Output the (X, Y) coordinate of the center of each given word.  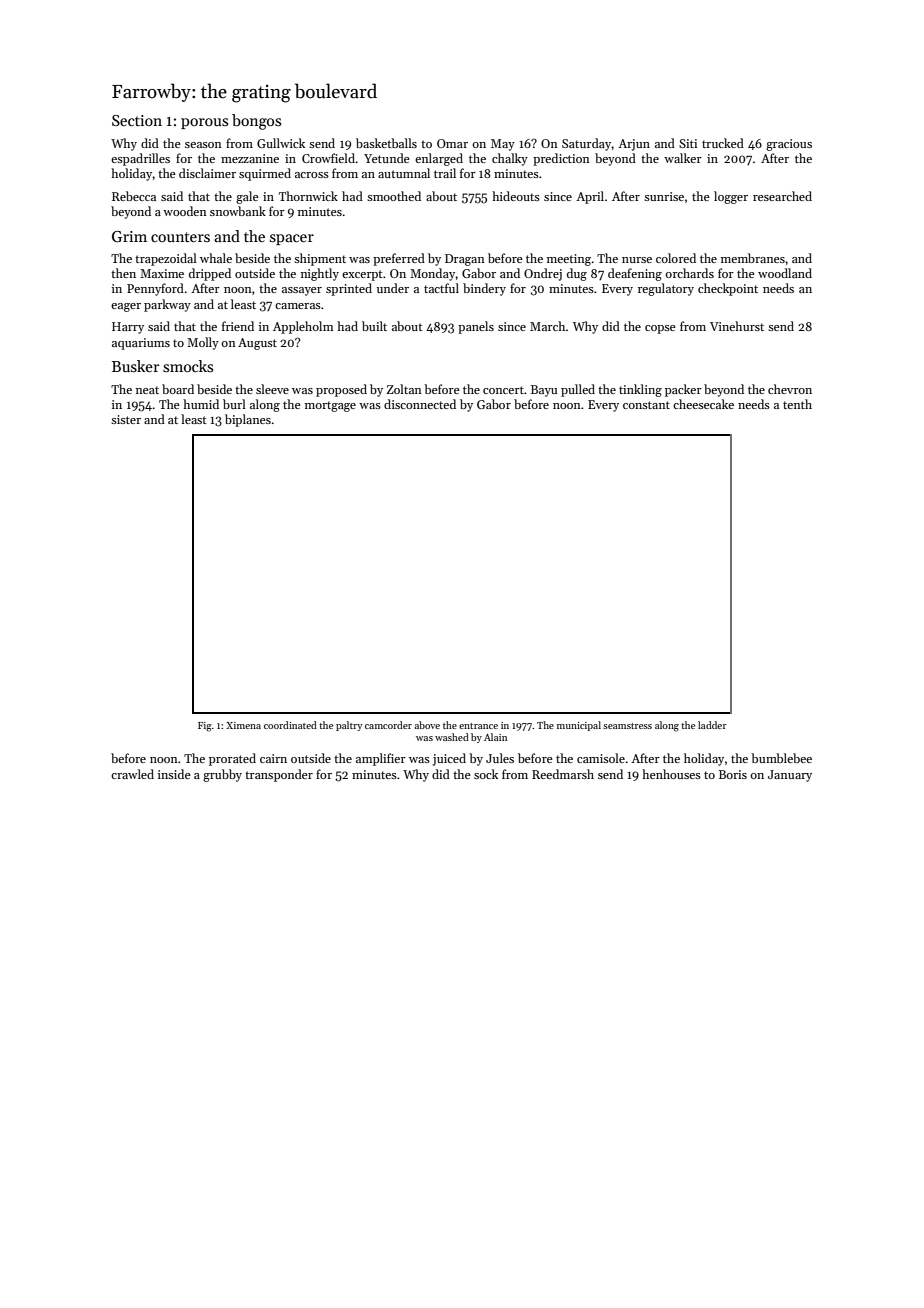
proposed (341, 390)
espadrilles (140, 159)
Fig (205, 727)
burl (234, 404)
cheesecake (703, 404)
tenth (797, 404)
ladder (712, 725)
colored (676, 258)
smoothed (394, 196)
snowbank (238, 211)
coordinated (290, 725)
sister (126, 419)
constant (646, 405)
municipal (579, 726)
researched (782, 196)
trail (445, 173)
